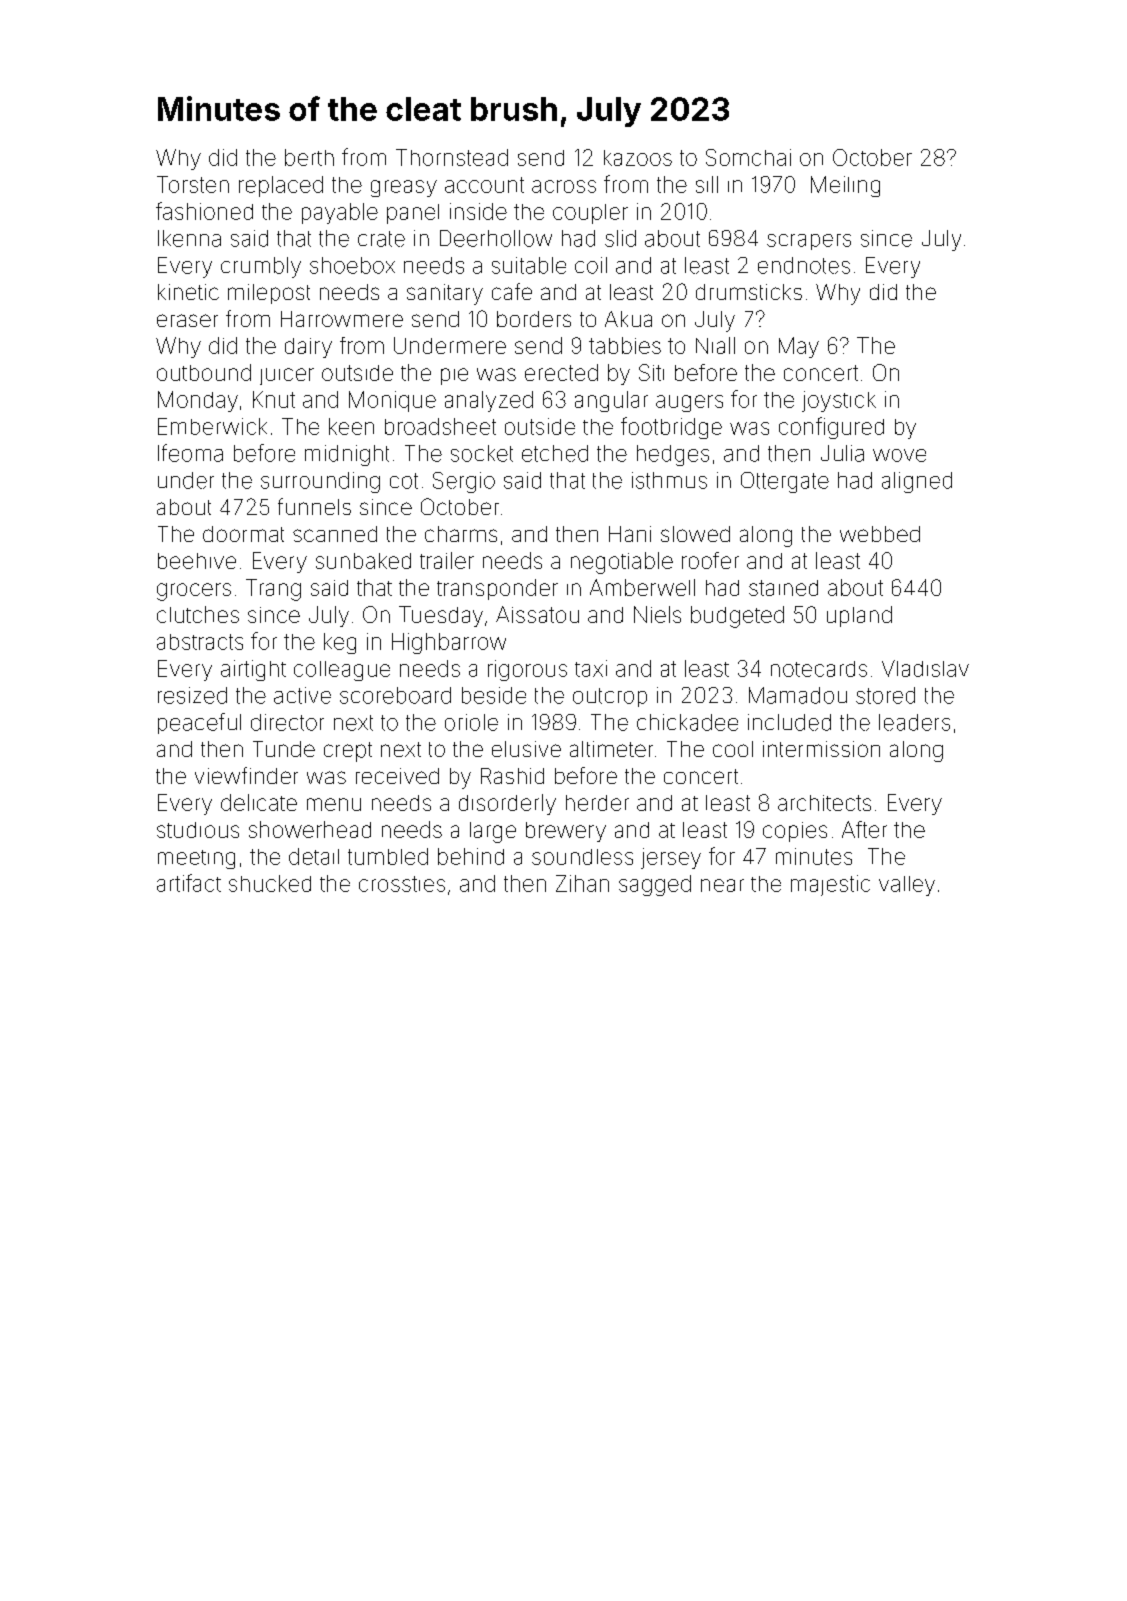 Image resolution: width=1127 pixels, height=1601 pixels. I want to click on Harrowmere, so click(342, 319).
